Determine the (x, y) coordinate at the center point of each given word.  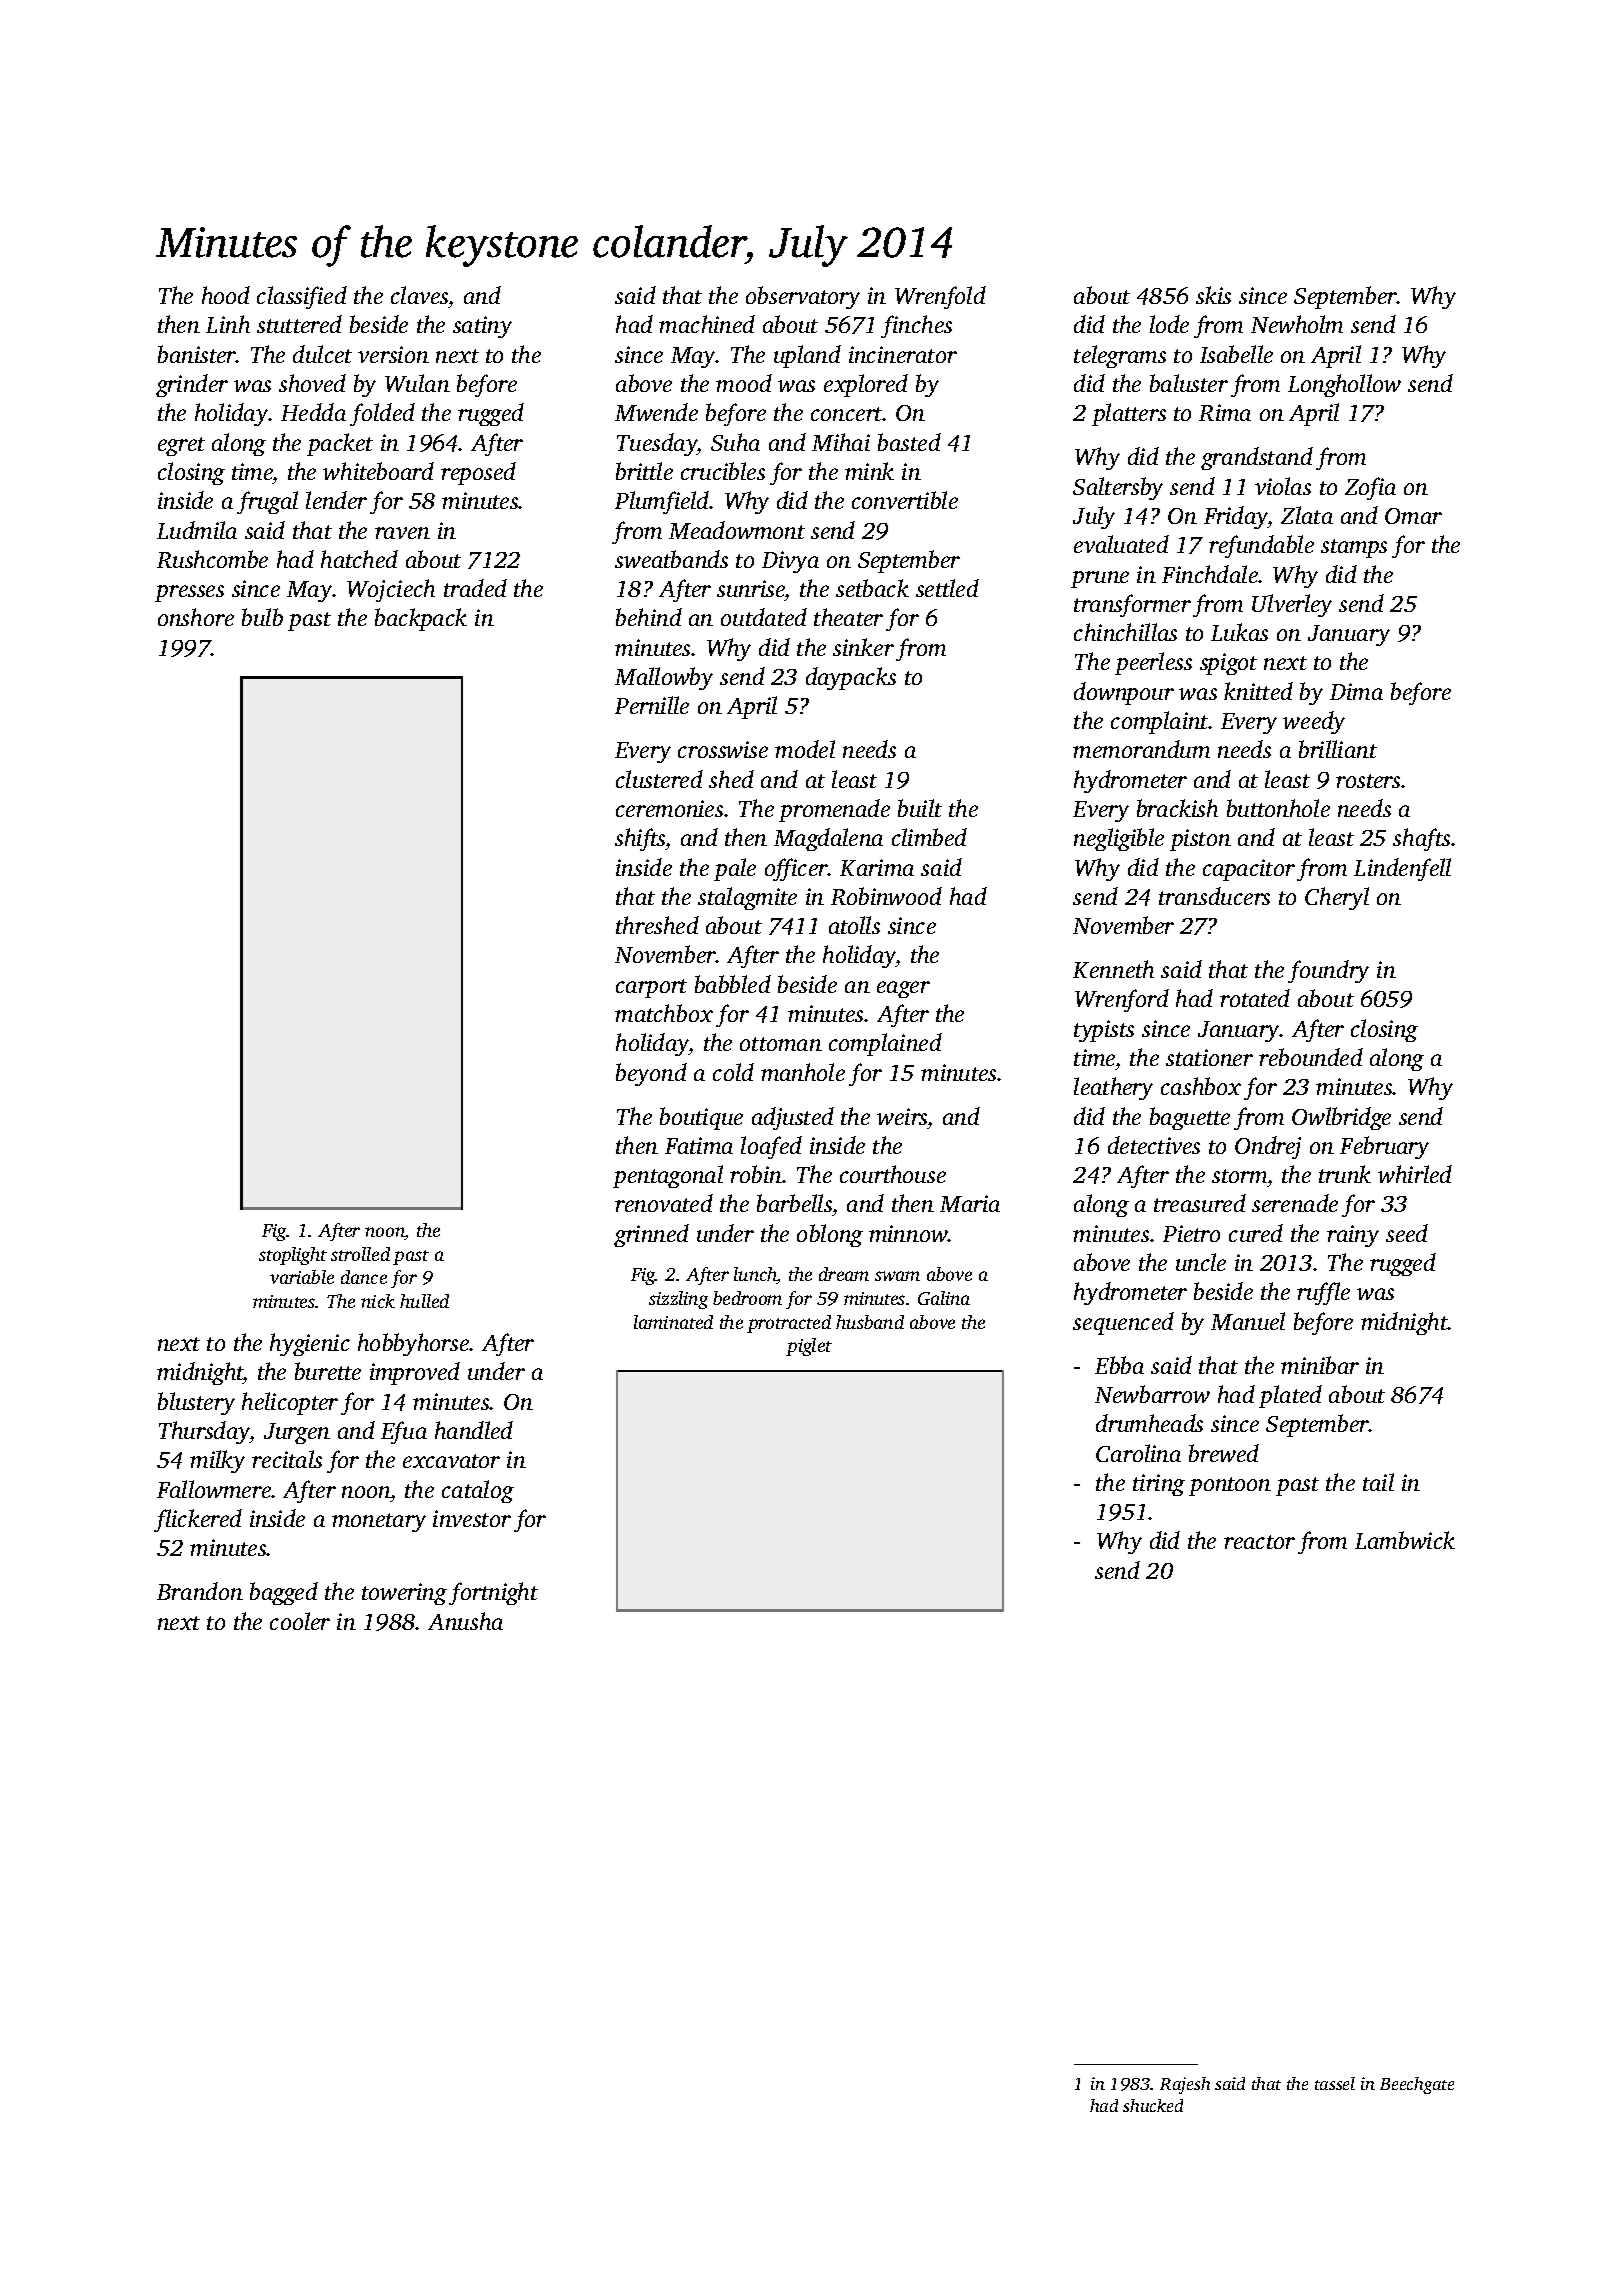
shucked (1153, 2105)
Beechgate (1417, 2085)
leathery (1113, 1088)
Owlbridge (1341, 1118)
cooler (300, 1621)
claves (419, 295)
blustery (196, 1403)
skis (1213, 295)
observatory (803, 297)
